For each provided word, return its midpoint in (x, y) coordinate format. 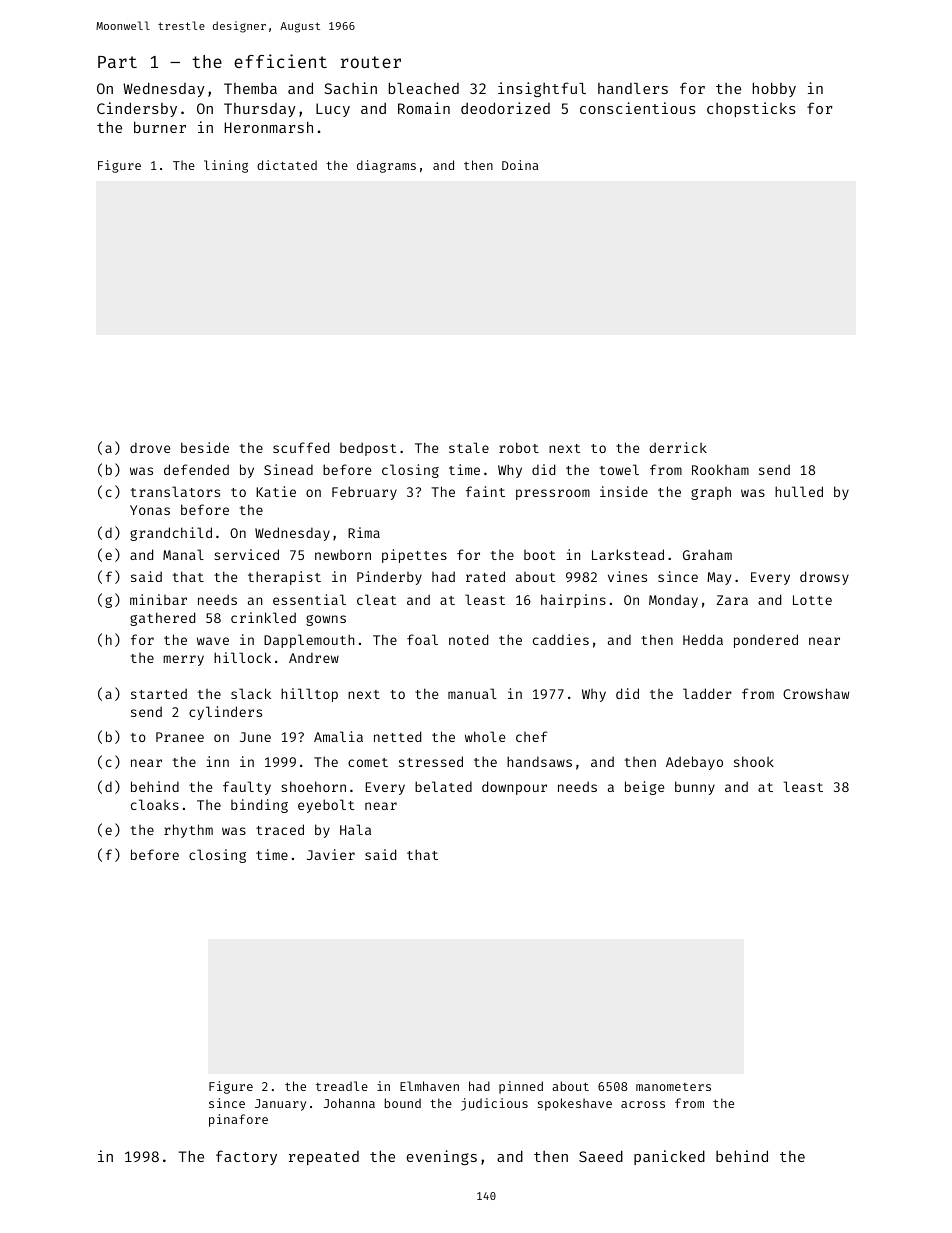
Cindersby (137, 109)
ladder (707, 693)
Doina (520, 165)
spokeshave (575, 1104)
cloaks (155, 804)
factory (246, 1157)
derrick (678, 447)
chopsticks (751, 109)
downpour (514, 788)
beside (205, 447)
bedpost (368, 449)
